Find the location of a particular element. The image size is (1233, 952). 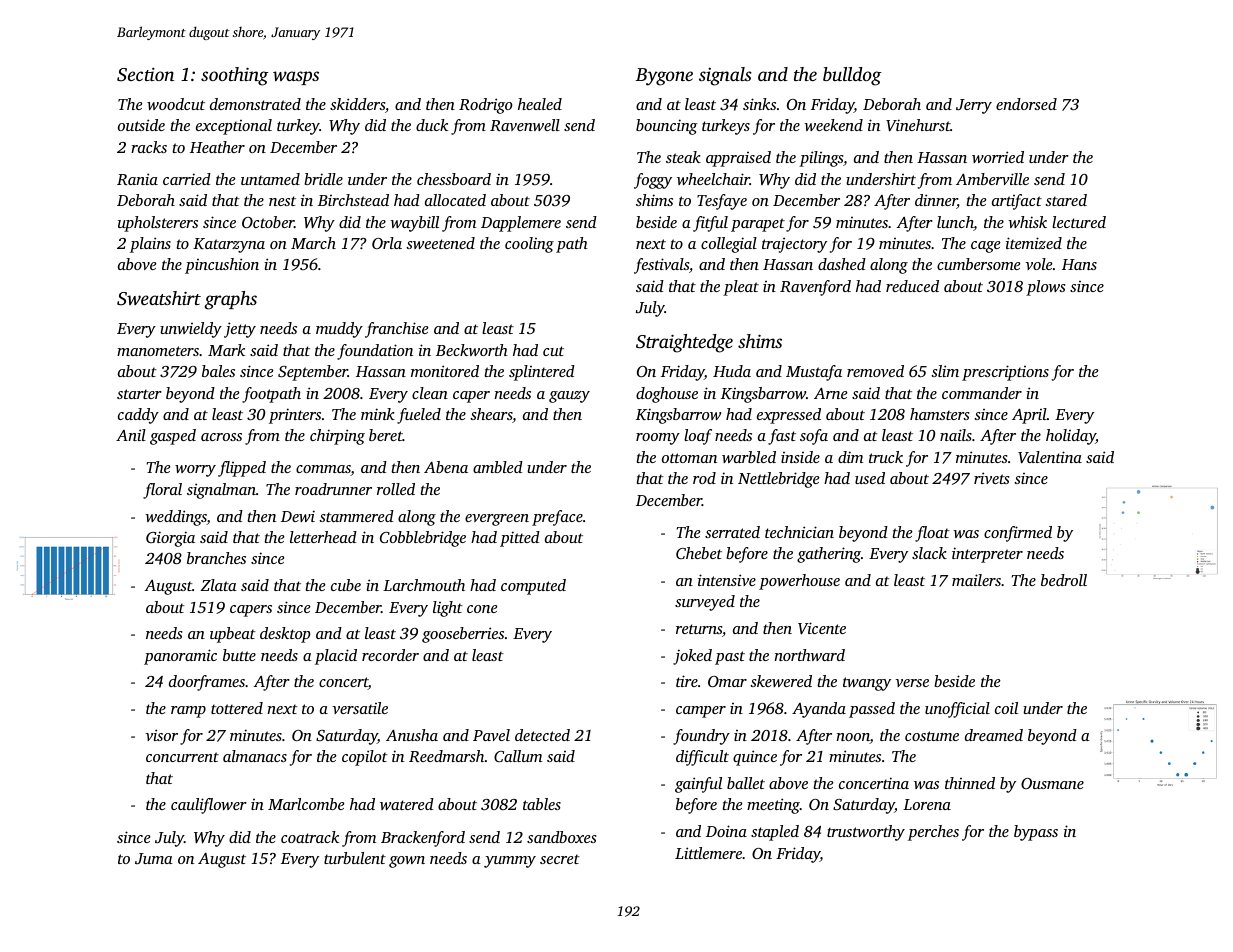

chessboard is located at coordinates (454, 179).
